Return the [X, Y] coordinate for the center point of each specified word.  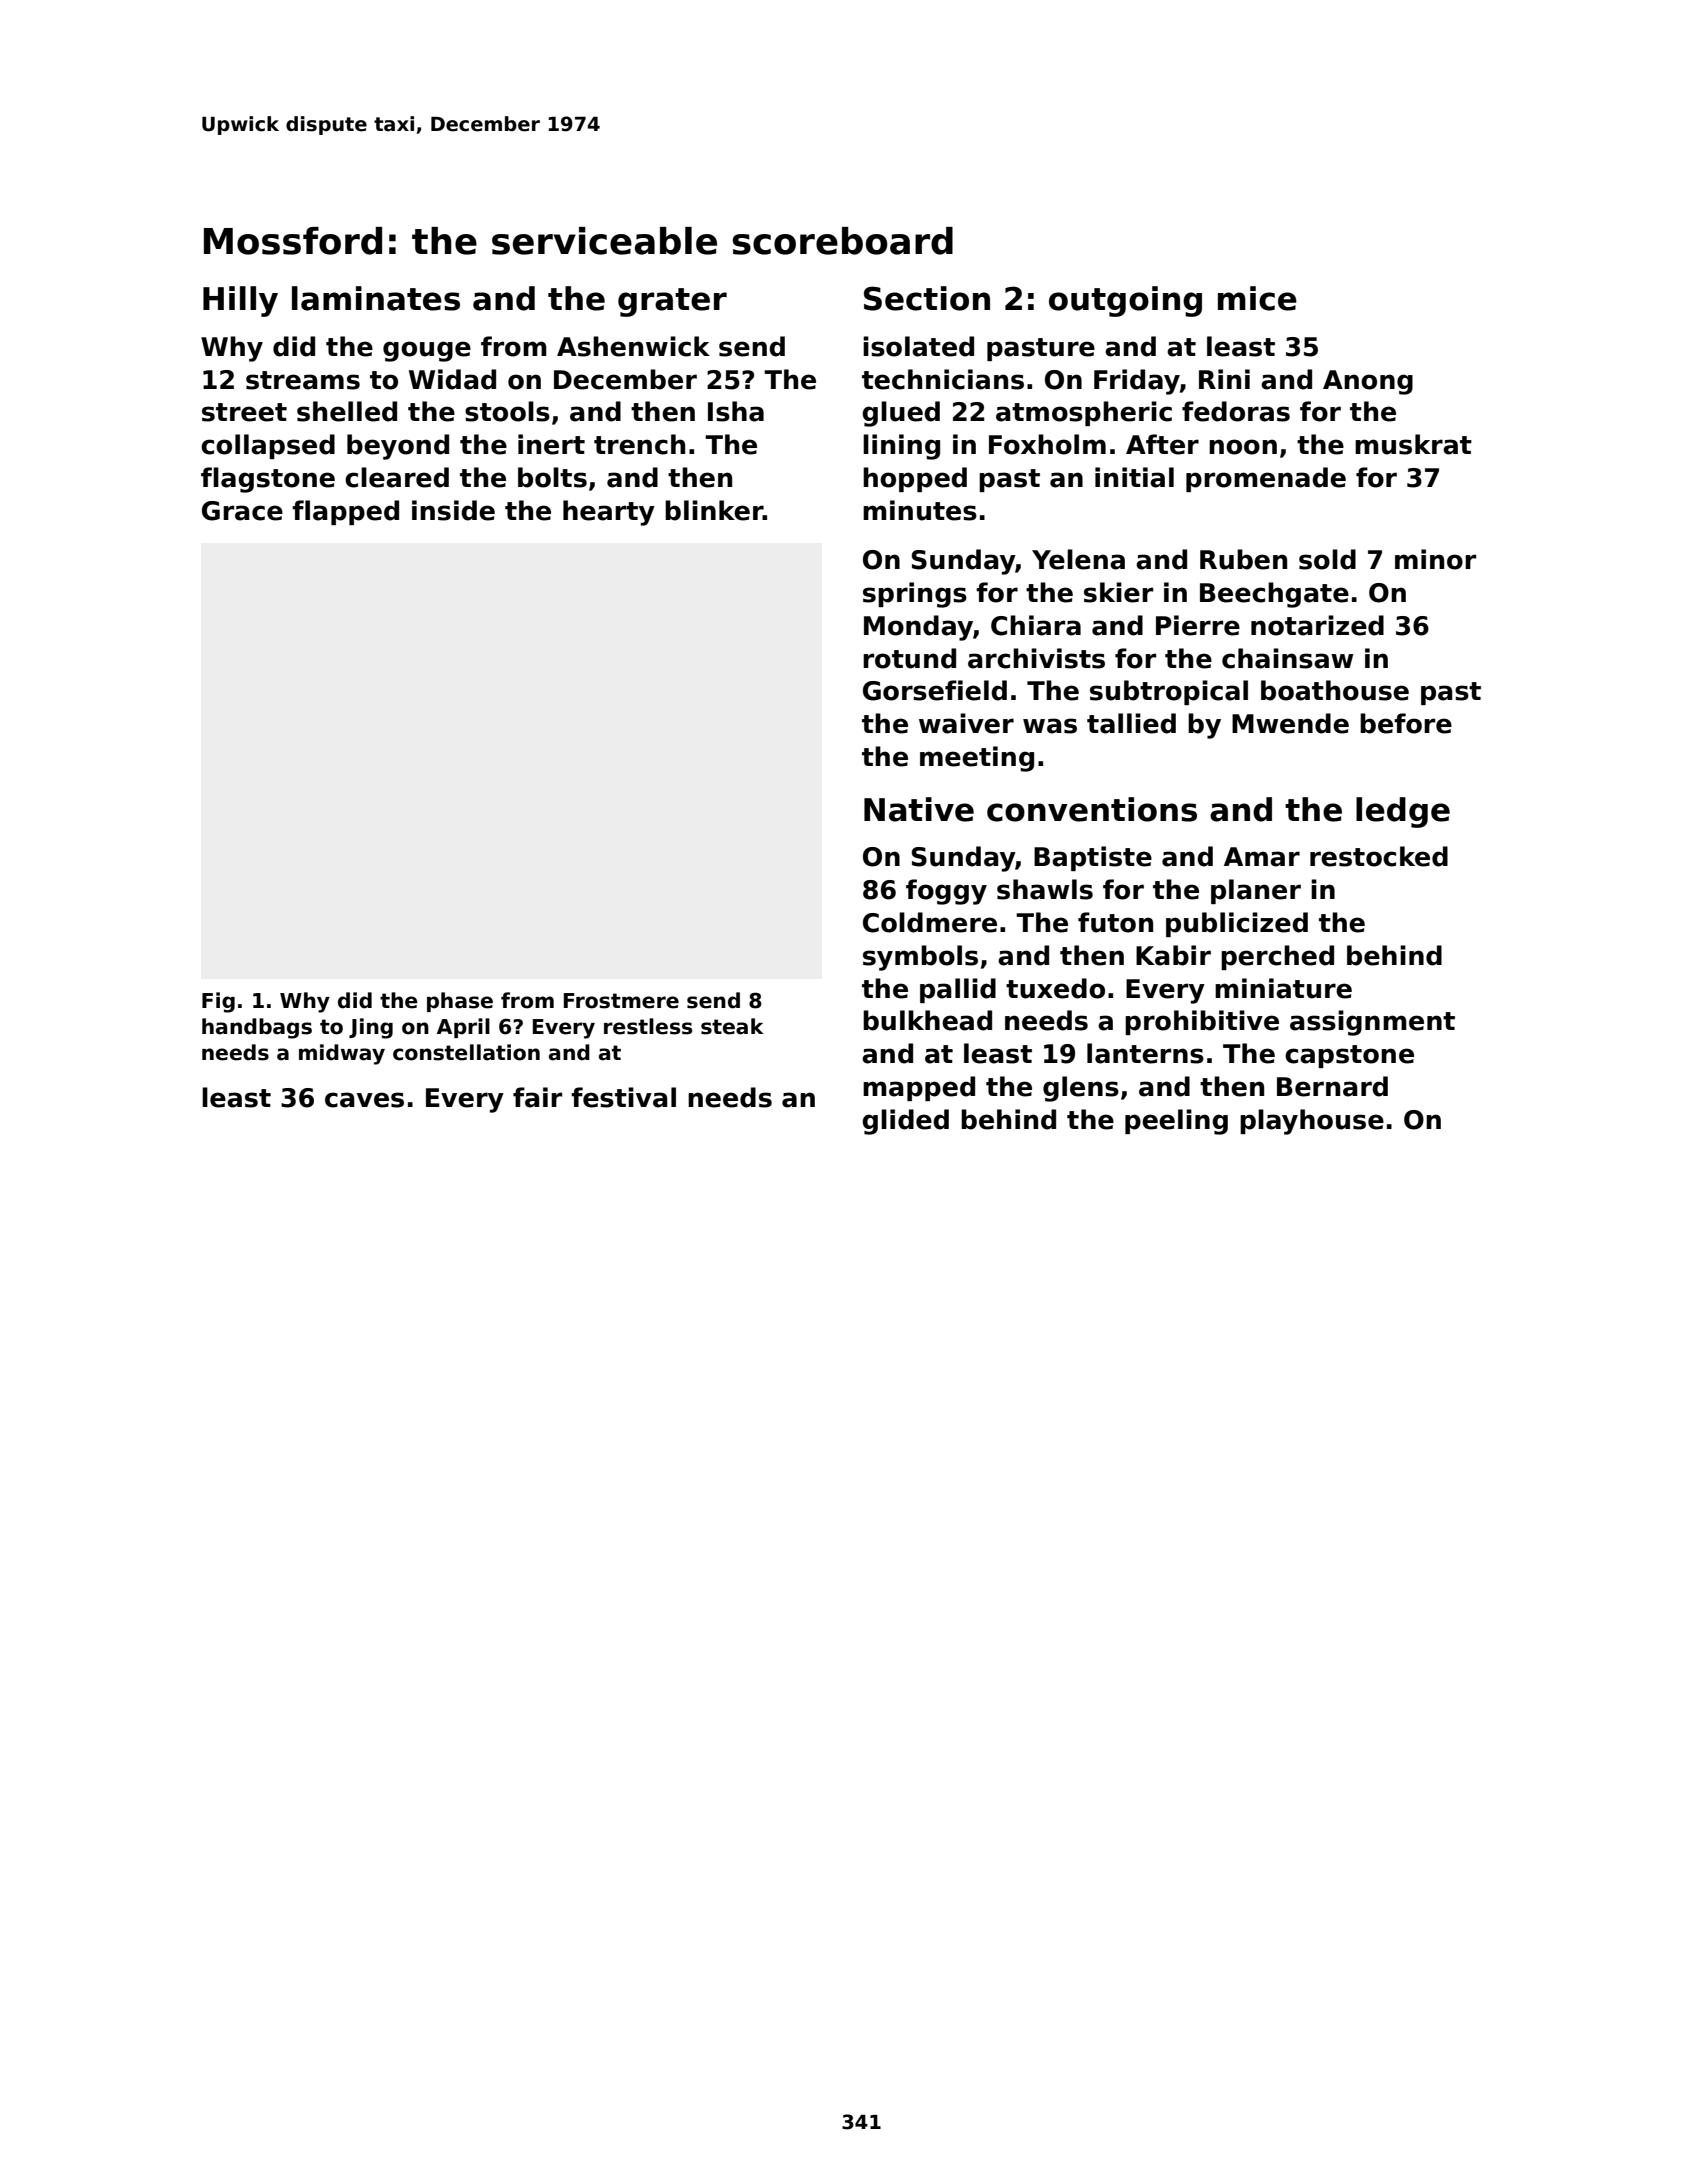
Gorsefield [935, 690]
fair [537, 1097]
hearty [609, 513]
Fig [218, 1002]
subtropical [1169, 692]
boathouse [1335, 690]
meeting [977, 759]
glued [901, 414]
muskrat [1413, 444]
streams [303, 380]
